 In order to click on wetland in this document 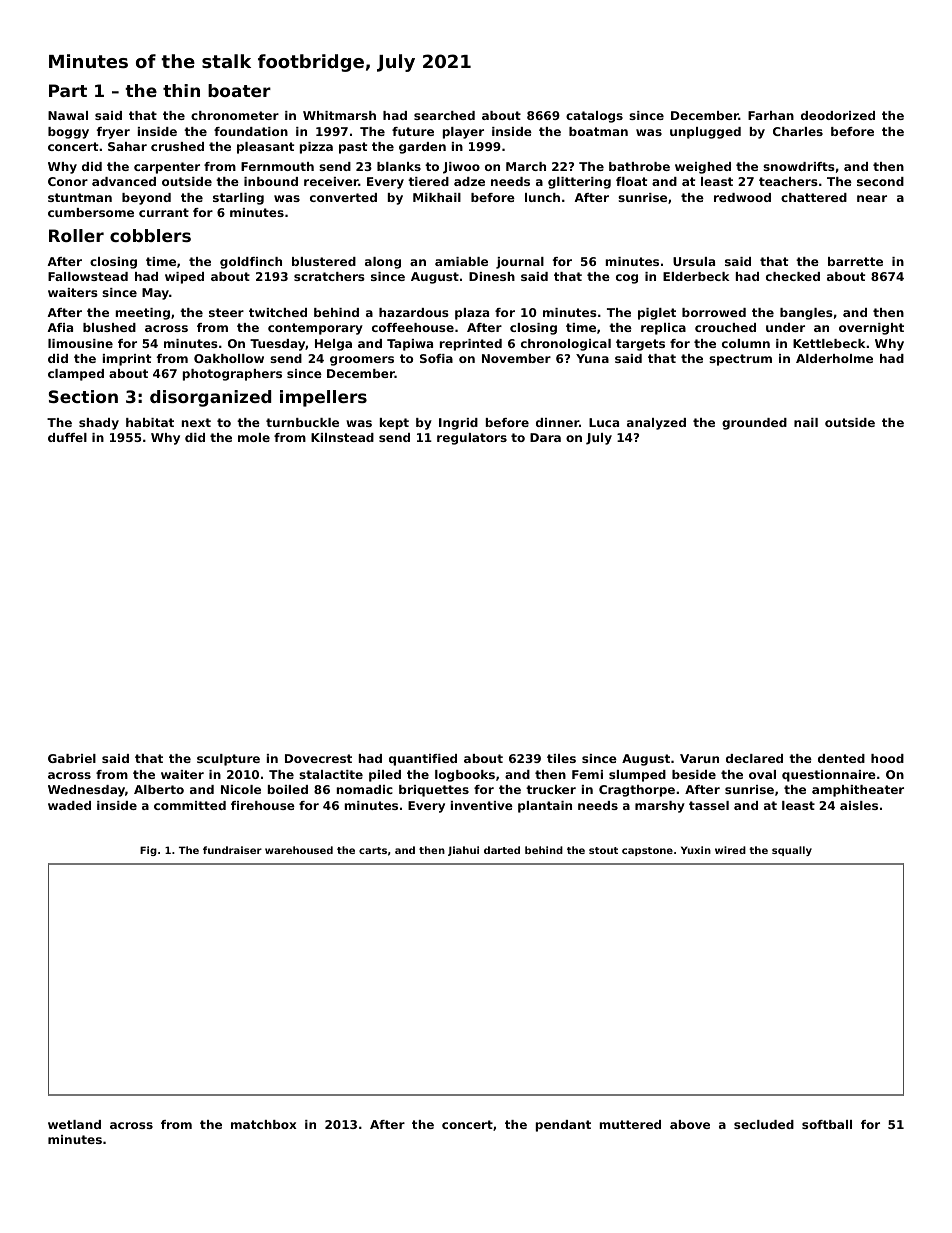, I will do `click(74, 1124)`.
